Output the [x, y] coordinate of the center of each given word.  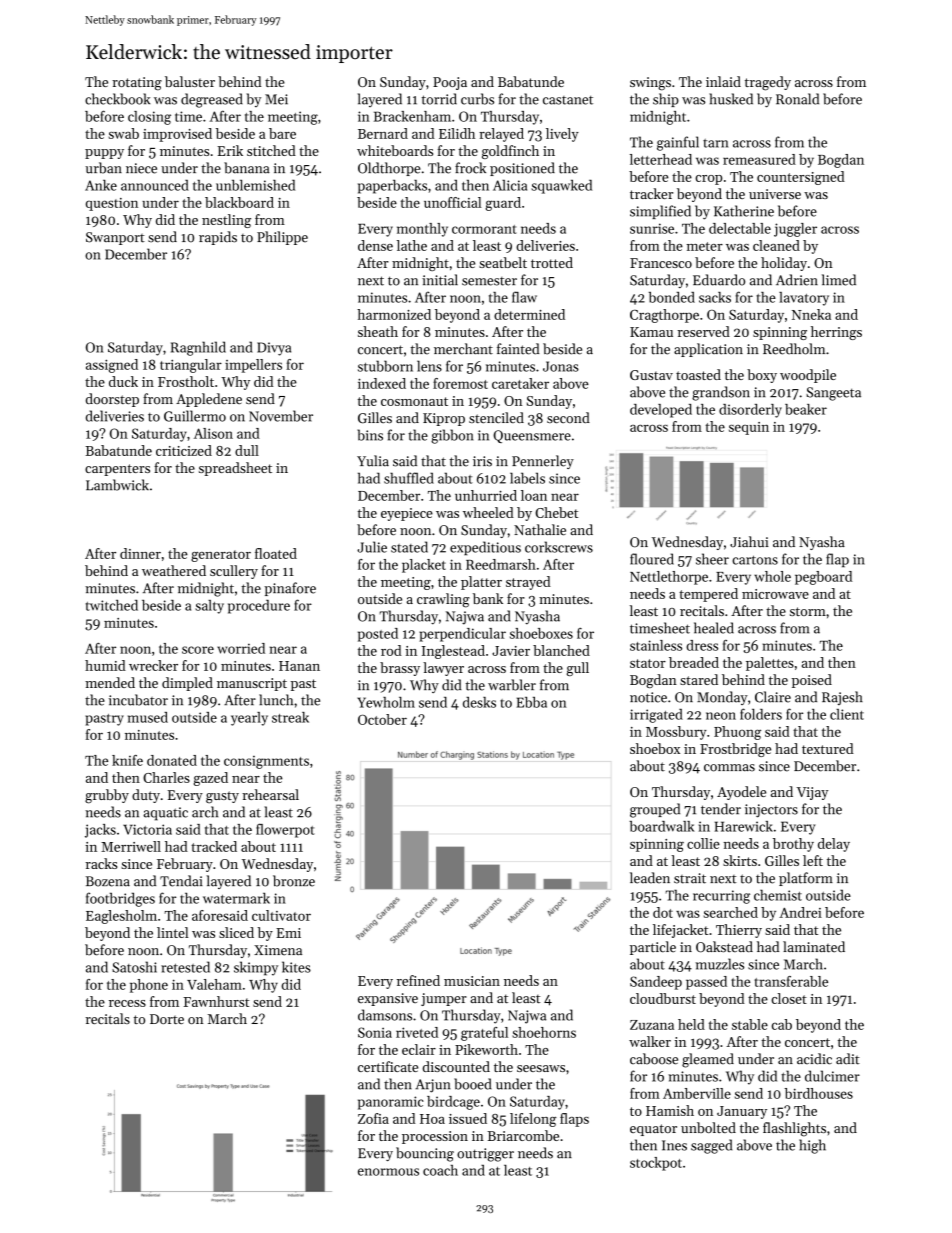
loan [534, 495]
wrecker [153, 665]
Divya [274, 349]
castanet [568, 100]
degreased [212, 100]
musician [472, 981]
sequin [749, 428]
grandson [721, 393]
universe [775, 194]
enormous [388, 1172]
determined [529, 314]
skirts [740, 860]
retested [185, 967]
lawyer [443, 669]
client [847, 714]
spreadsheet [235, 469]
